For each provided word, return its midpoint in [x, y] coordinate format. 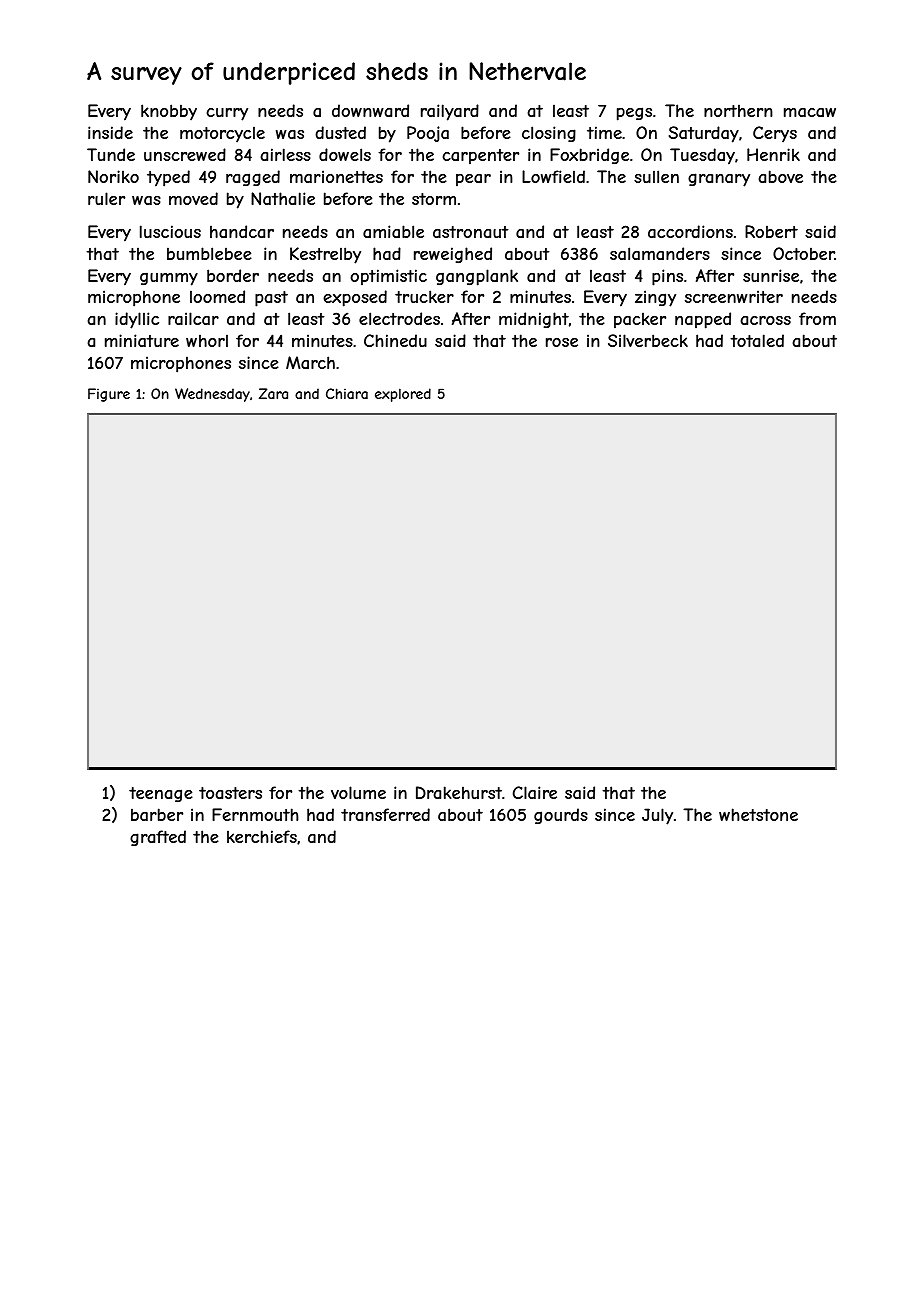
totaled [757, 340]
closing [549, 134]
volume [358, 792]
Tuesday [702, 156]
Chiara [347, 393]
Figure [109, 395]
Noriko [113, 176]
